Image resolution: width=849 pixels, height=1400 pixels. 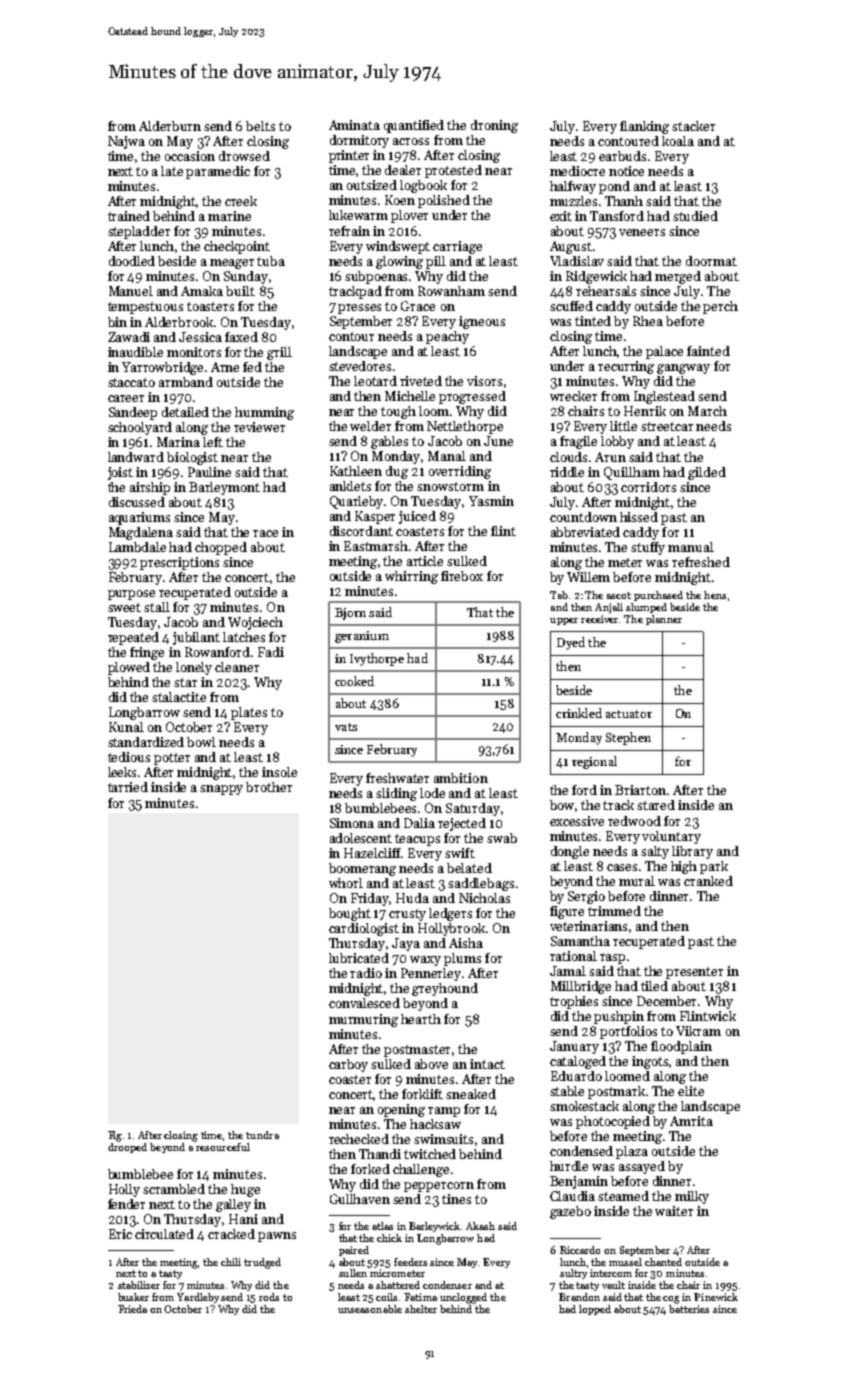 What do you see at coordinates (664, 397) in the page?
I see `Inglestead` at bounding box center [664, 397].
